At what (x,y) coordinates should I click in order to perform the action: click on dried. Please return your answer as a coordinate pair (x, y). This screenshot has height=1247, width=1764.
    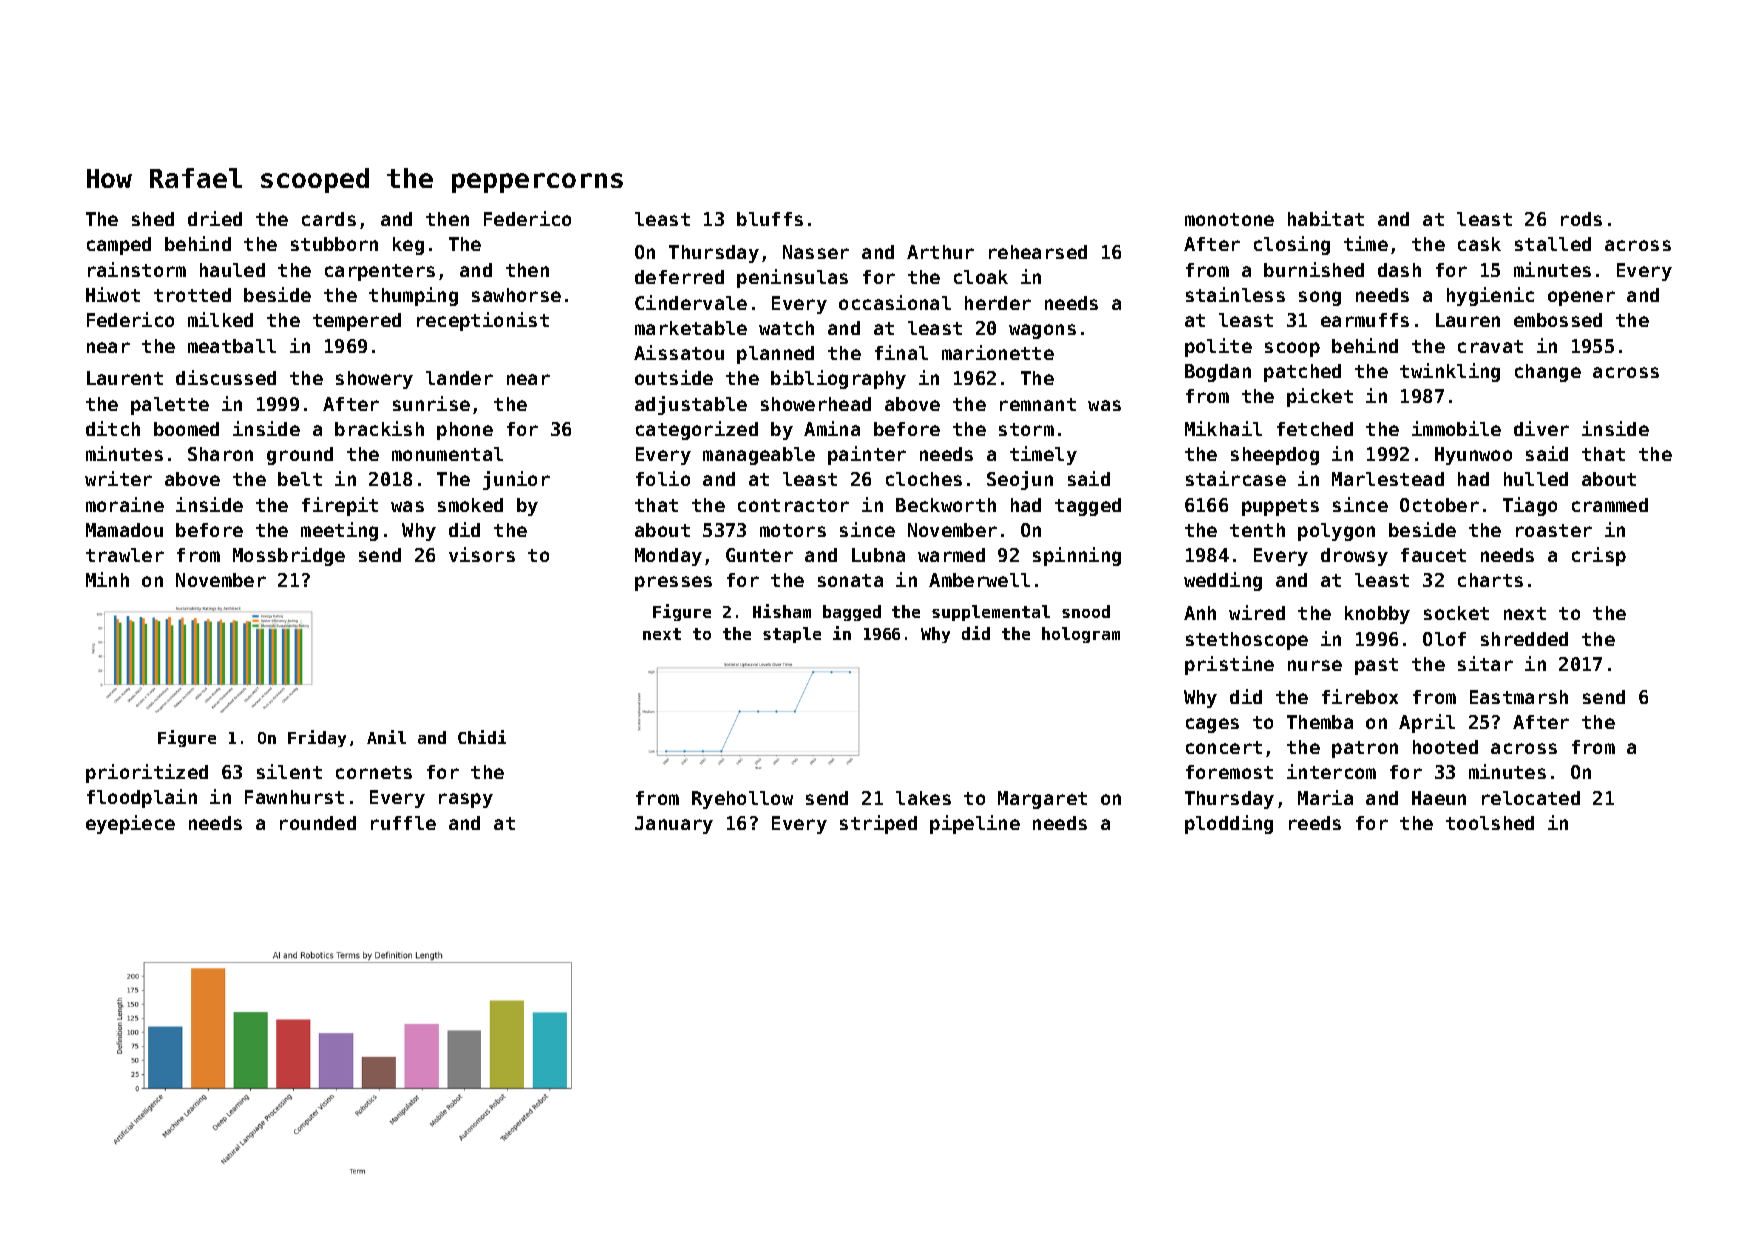
    Looking at the image, I should click on (215, 218).
